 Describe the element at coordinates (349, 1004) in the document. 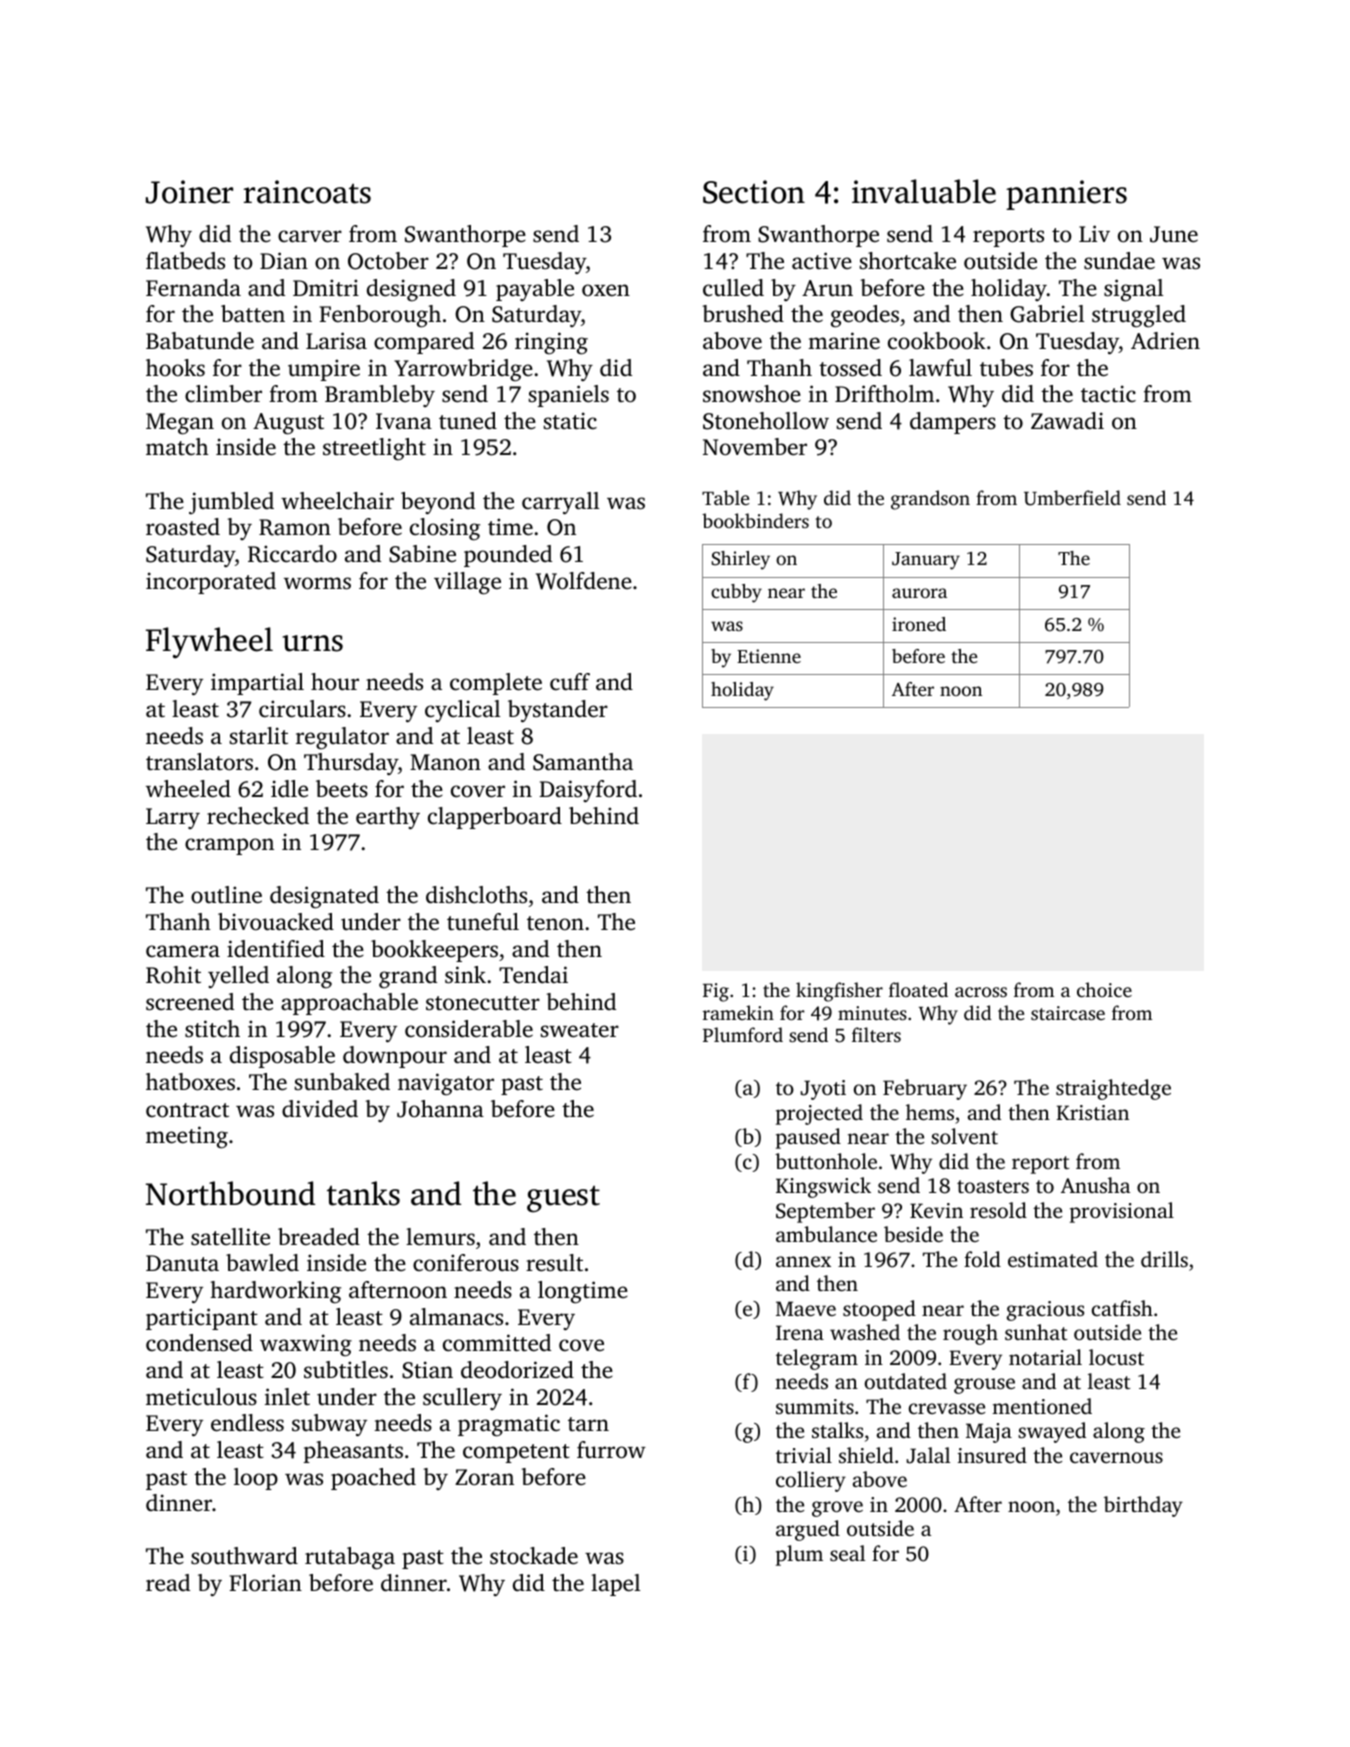

I see `approachable` at that location.
